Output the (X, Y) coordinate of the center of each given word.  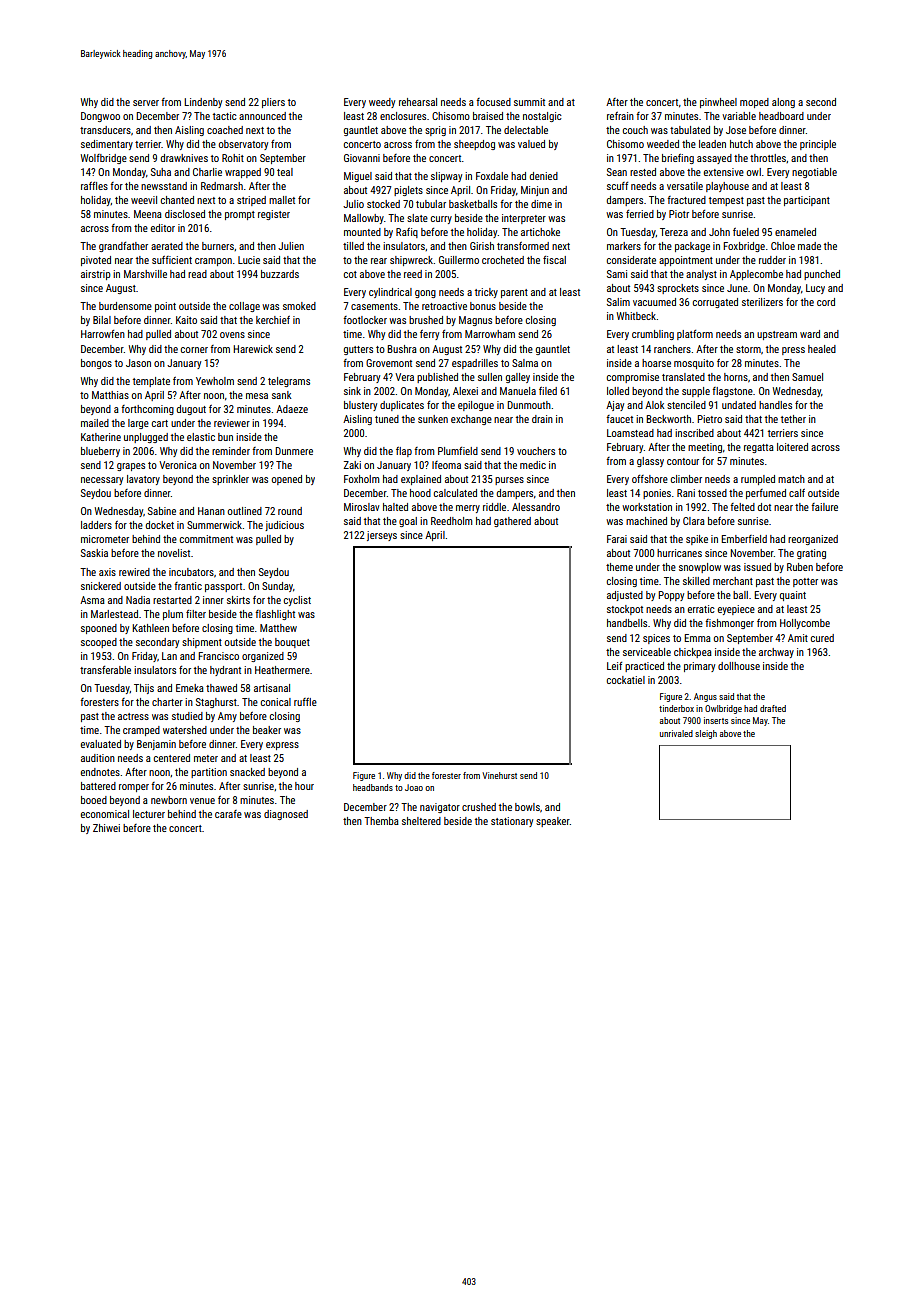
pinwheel (718, 103)
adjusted (625, 596)
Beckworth (668, 419)
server (146, 103)
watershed (185, 730)
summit (529, 102)
